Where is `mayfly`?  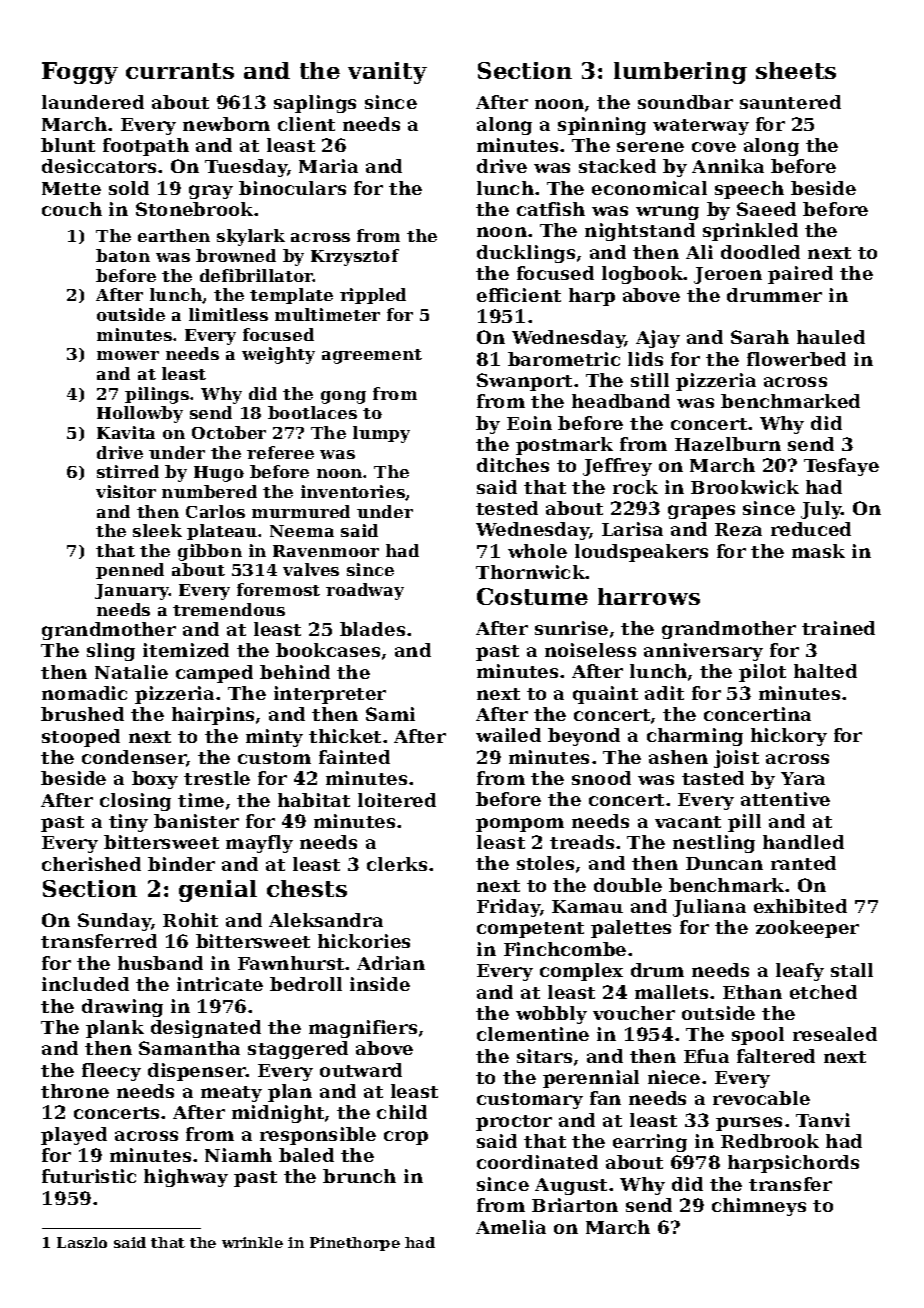 mayfly is located at coordinates (259, 844).
